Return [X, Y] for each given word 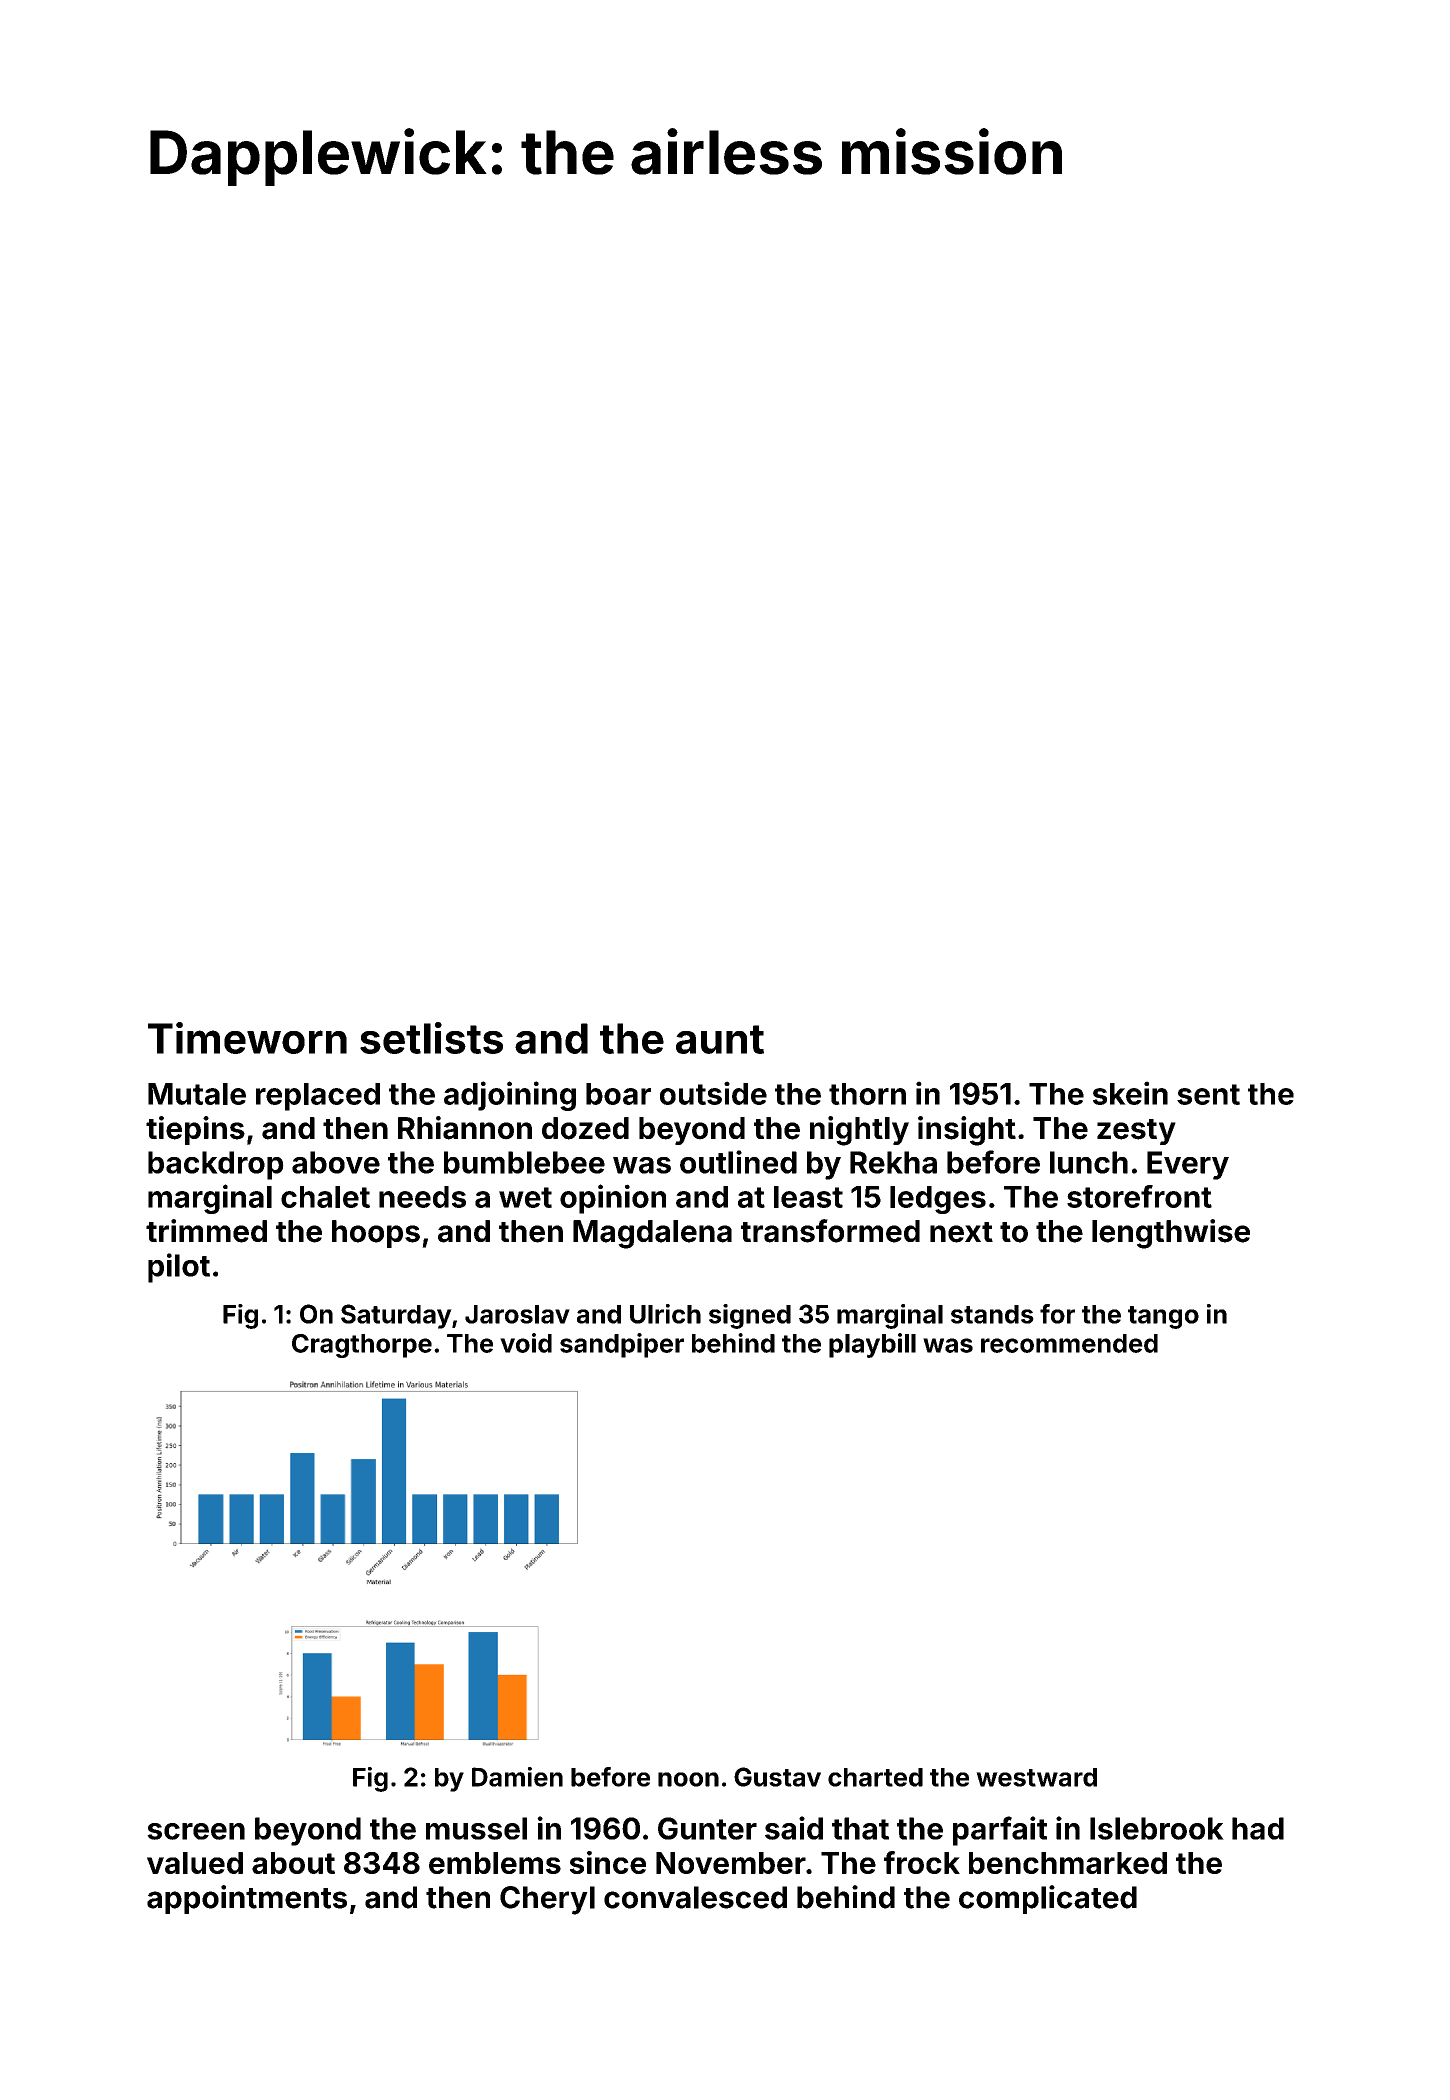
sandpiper [622, 1345]
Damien [517, 1777]
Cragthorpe [362, 1346]
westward [1036, 1777]
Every [1188, 1165]
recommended [1069, 1343]
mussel [476, 1828]
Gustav [777, 1777]
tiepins [195, 1130]
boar [618, 1094]
